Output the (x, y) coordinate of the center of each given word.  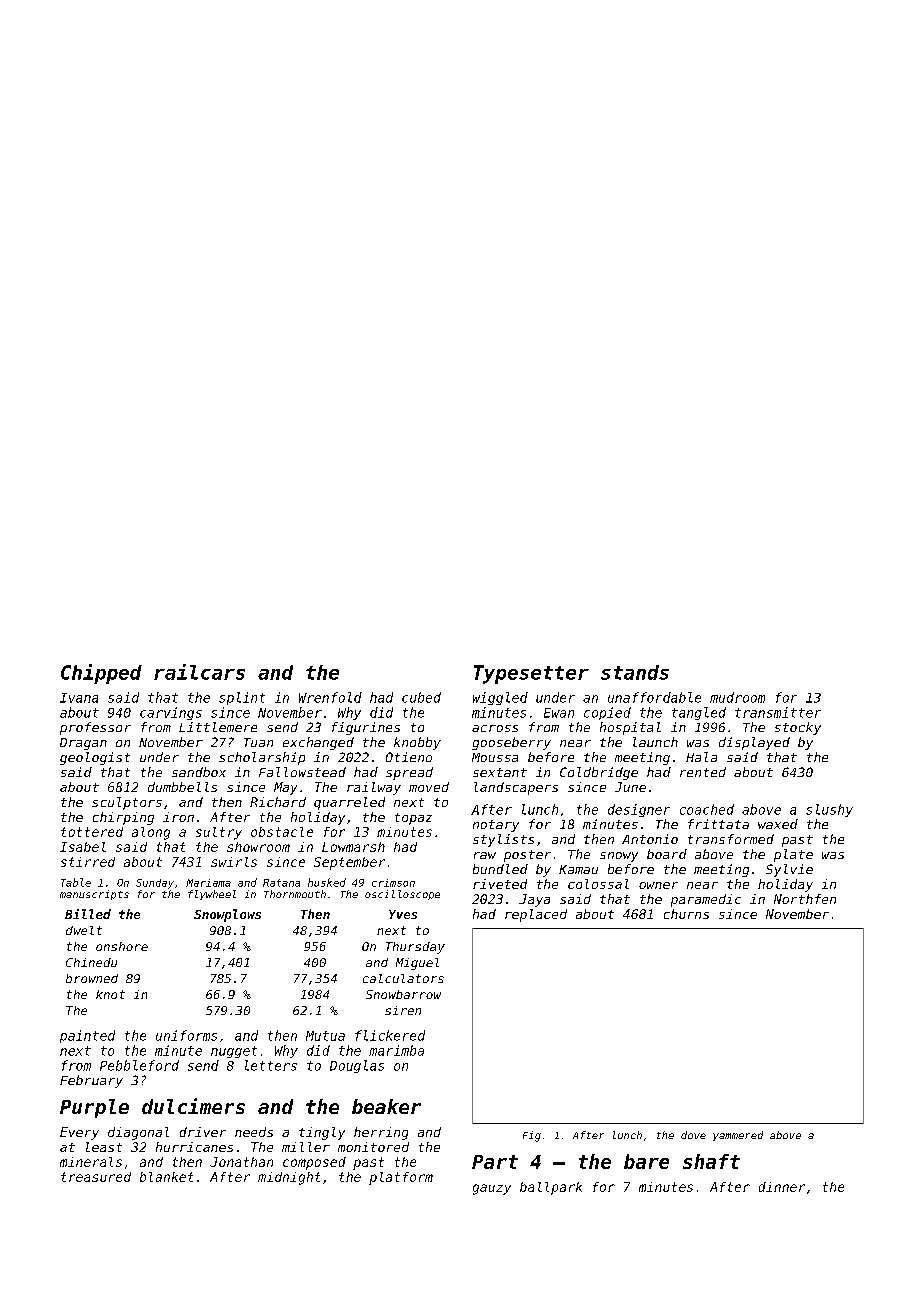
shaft (711, 1161)
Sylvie (789, 870)
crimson (393, 883)
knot (110, 994)
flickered (390, 1035)
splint (242, 698)
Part (495, 1162)
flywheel (212, 895)
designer (639, 810)
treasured (96, 1177)
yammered (738, 1136)
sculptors (127, 803)
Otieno (409, 757)
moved (429, 787)
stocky (798, 728)
